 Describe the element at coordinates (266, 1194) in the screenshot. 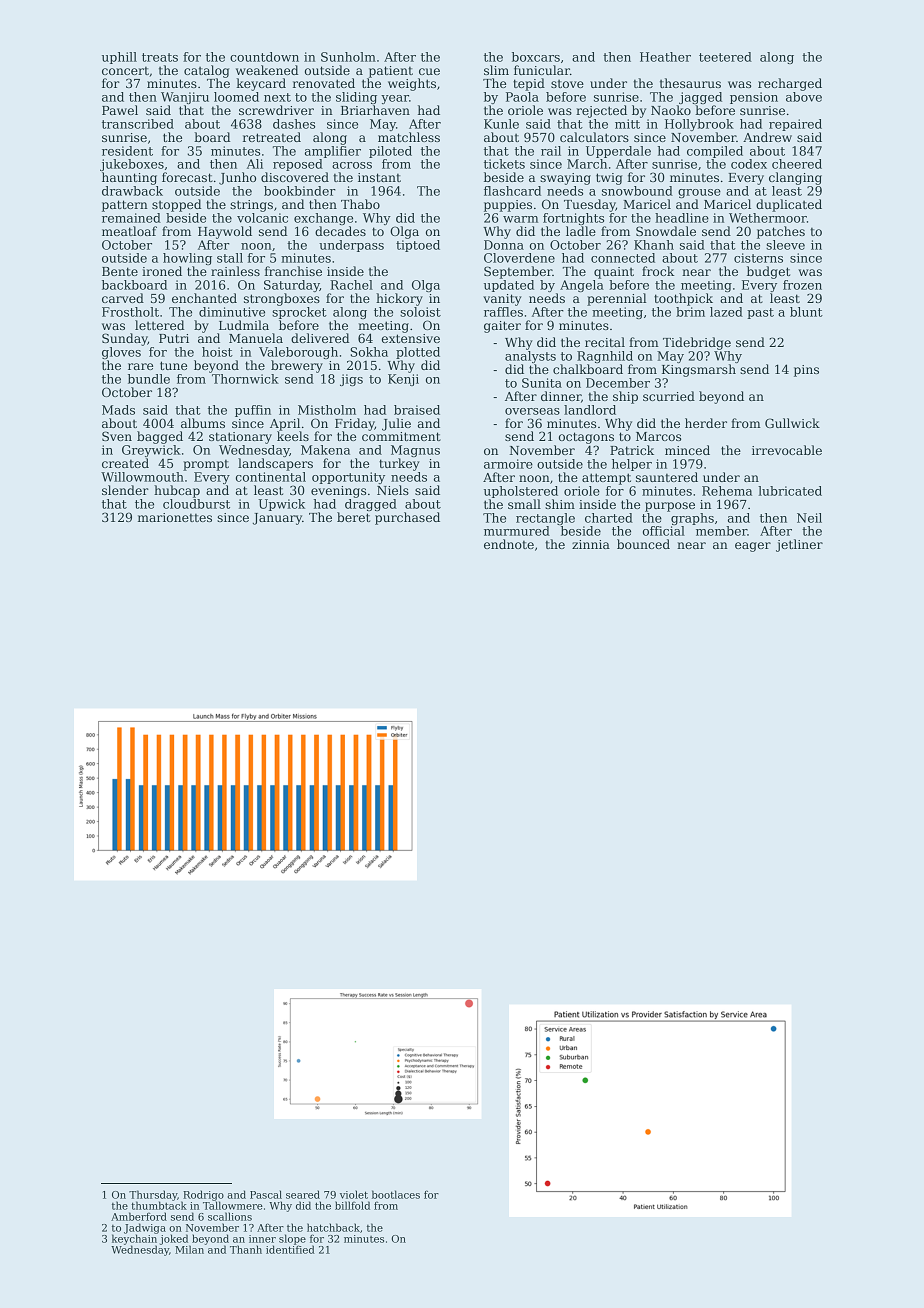

I see `Pascal` at that location.
